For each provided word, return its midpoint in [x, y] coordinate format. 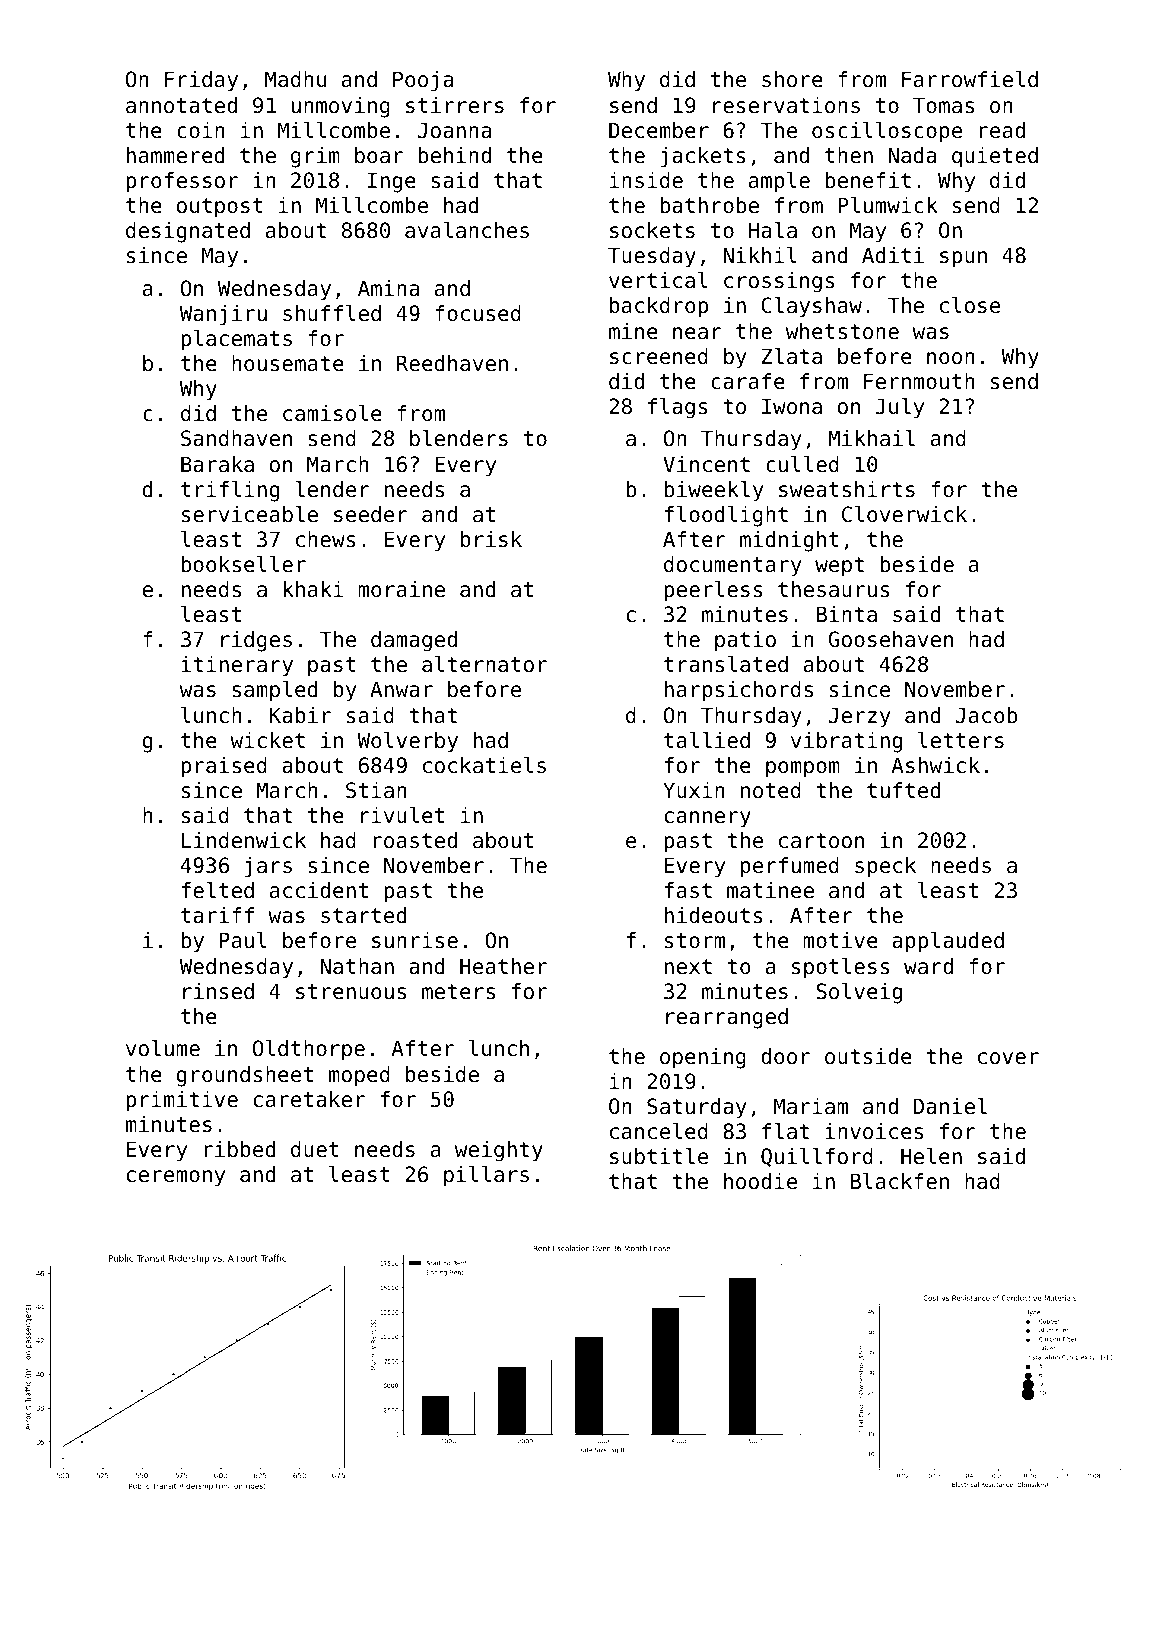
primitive [182, 1101]
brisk [491, 539]
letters [961, 740]
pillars [486, 1176]
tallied [707, 740]
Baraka [217, 464]
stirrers [455, 105]
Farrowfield [970, 79]
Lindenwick [244, 840]
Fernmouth [919, 381]
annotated [181, 105]
